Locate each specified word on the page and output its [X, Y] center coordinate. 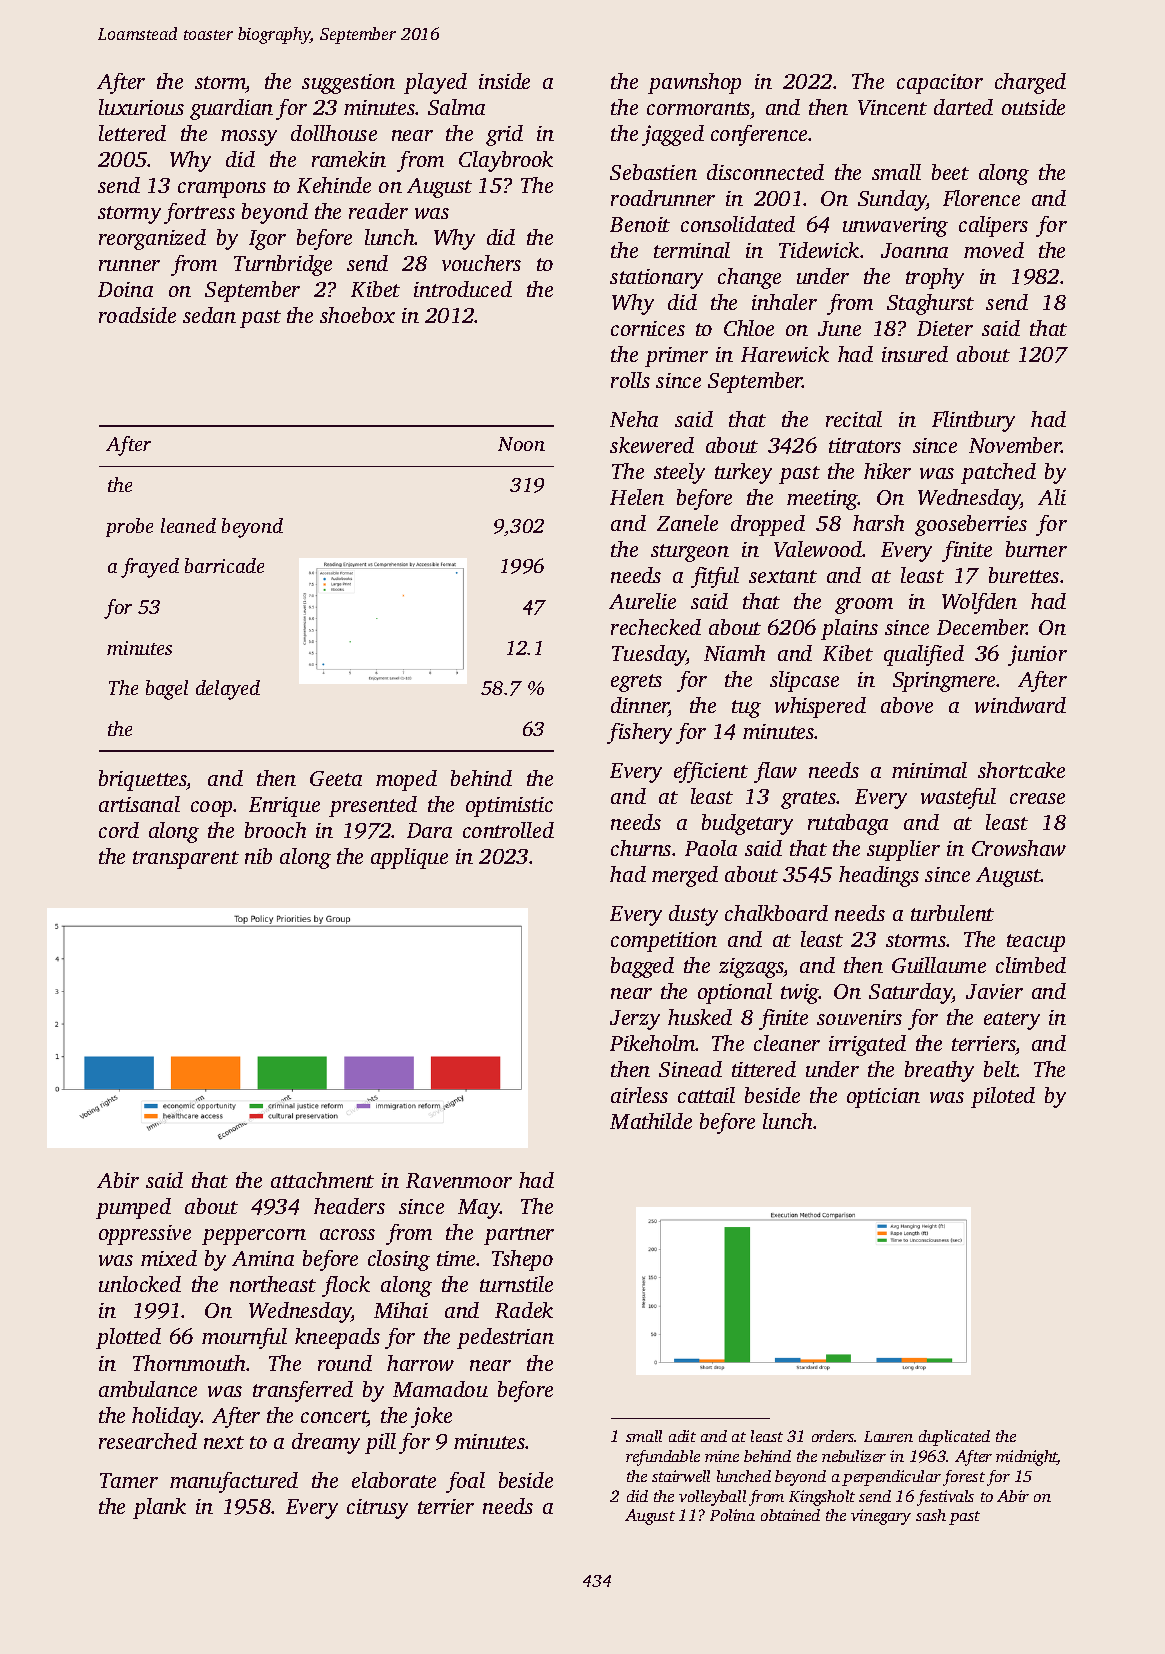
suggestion [348, 84]
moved [994, 250]
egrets [636, 683]
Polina [732, 1515]
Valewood [818, 549]
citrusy [377, 1509]
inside [504, 81]
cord [119, 830]
